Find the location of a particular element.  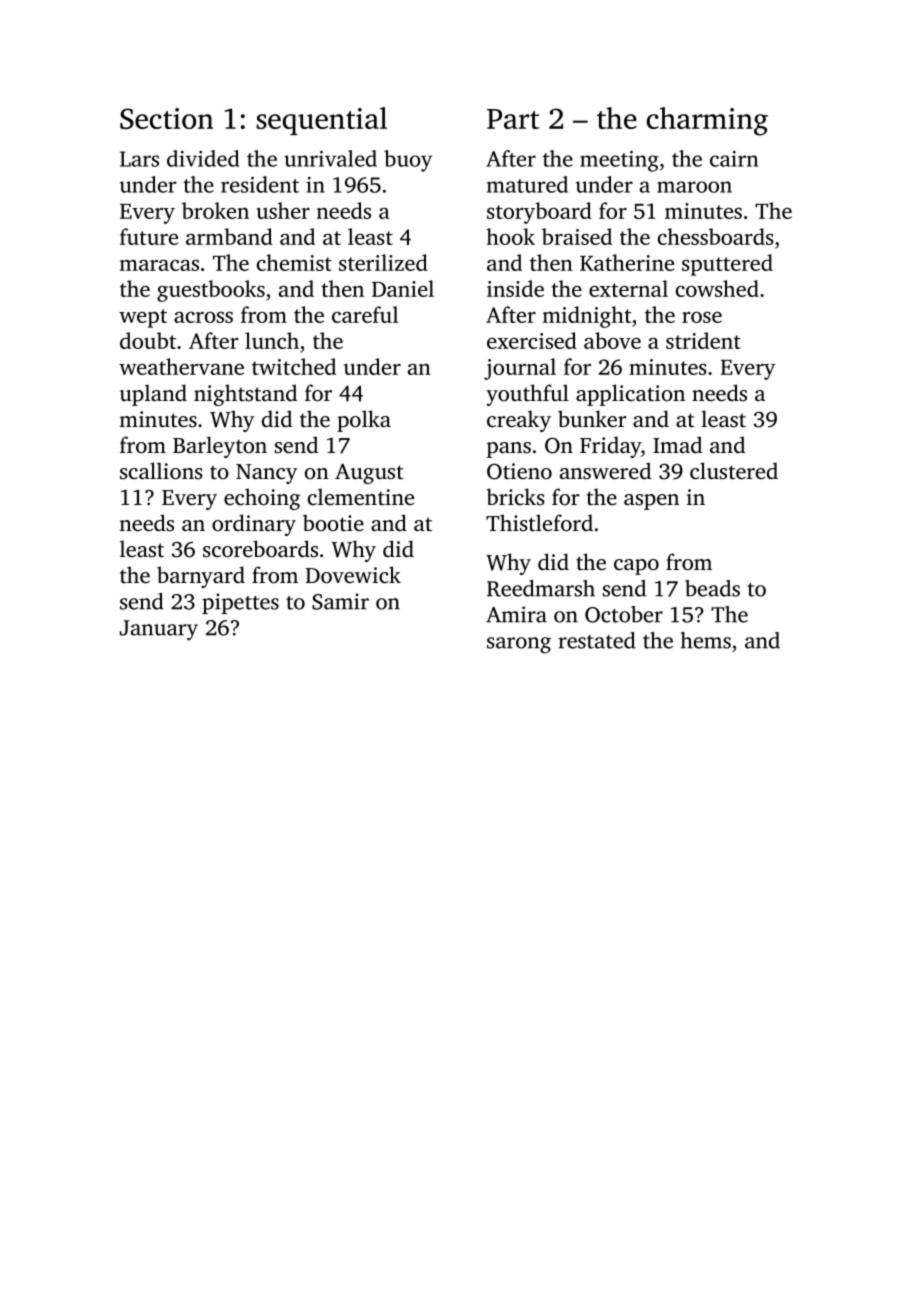

charming is located at coordinates (707, 121).
